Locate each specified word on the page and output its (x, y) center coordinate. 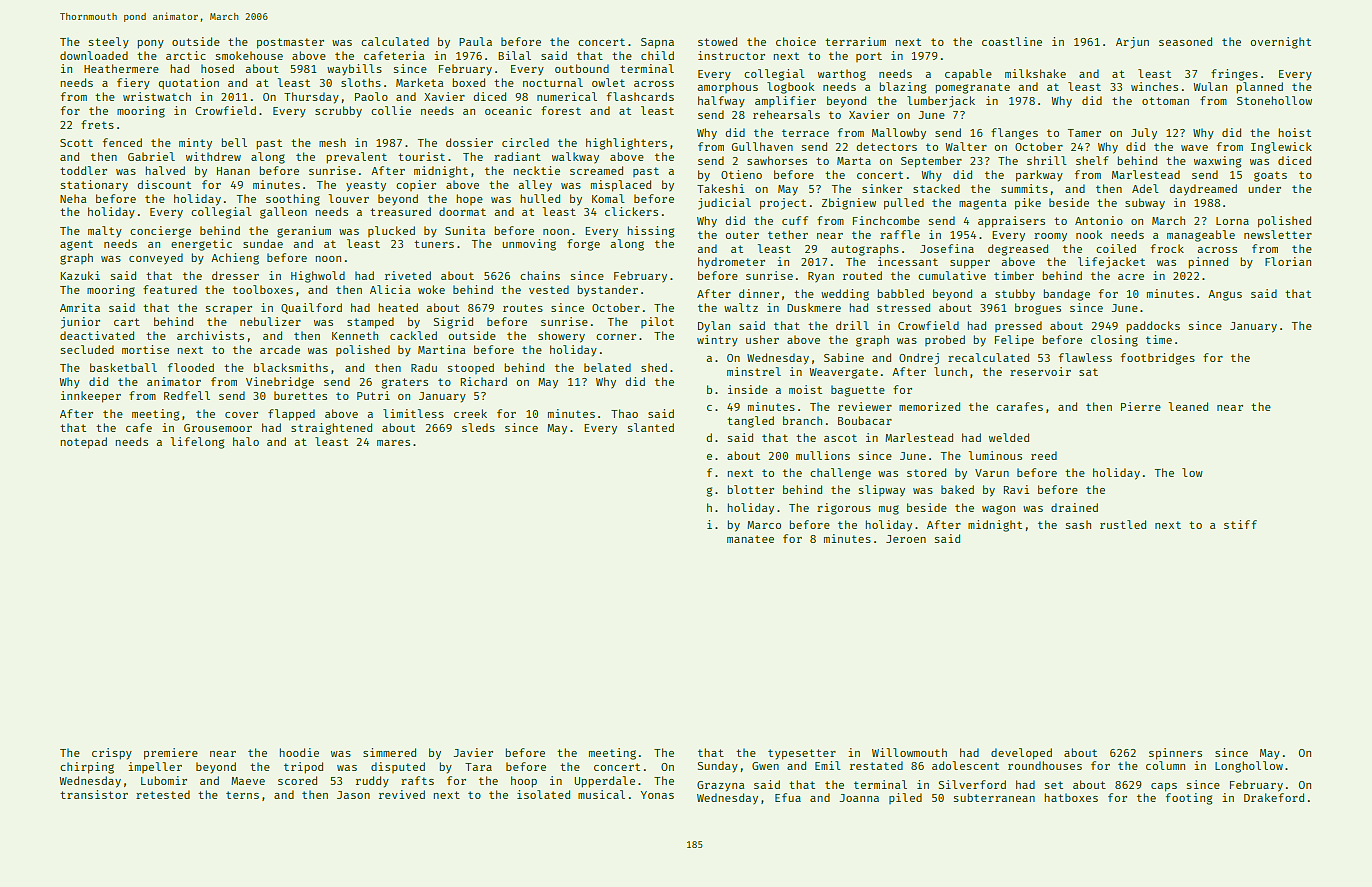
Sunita (465, 230)
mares (393, 443)
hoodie (299, 752)
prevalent (356, 158)
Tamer (1084, 133)
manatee (750, 539)
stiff (1240, 524)
